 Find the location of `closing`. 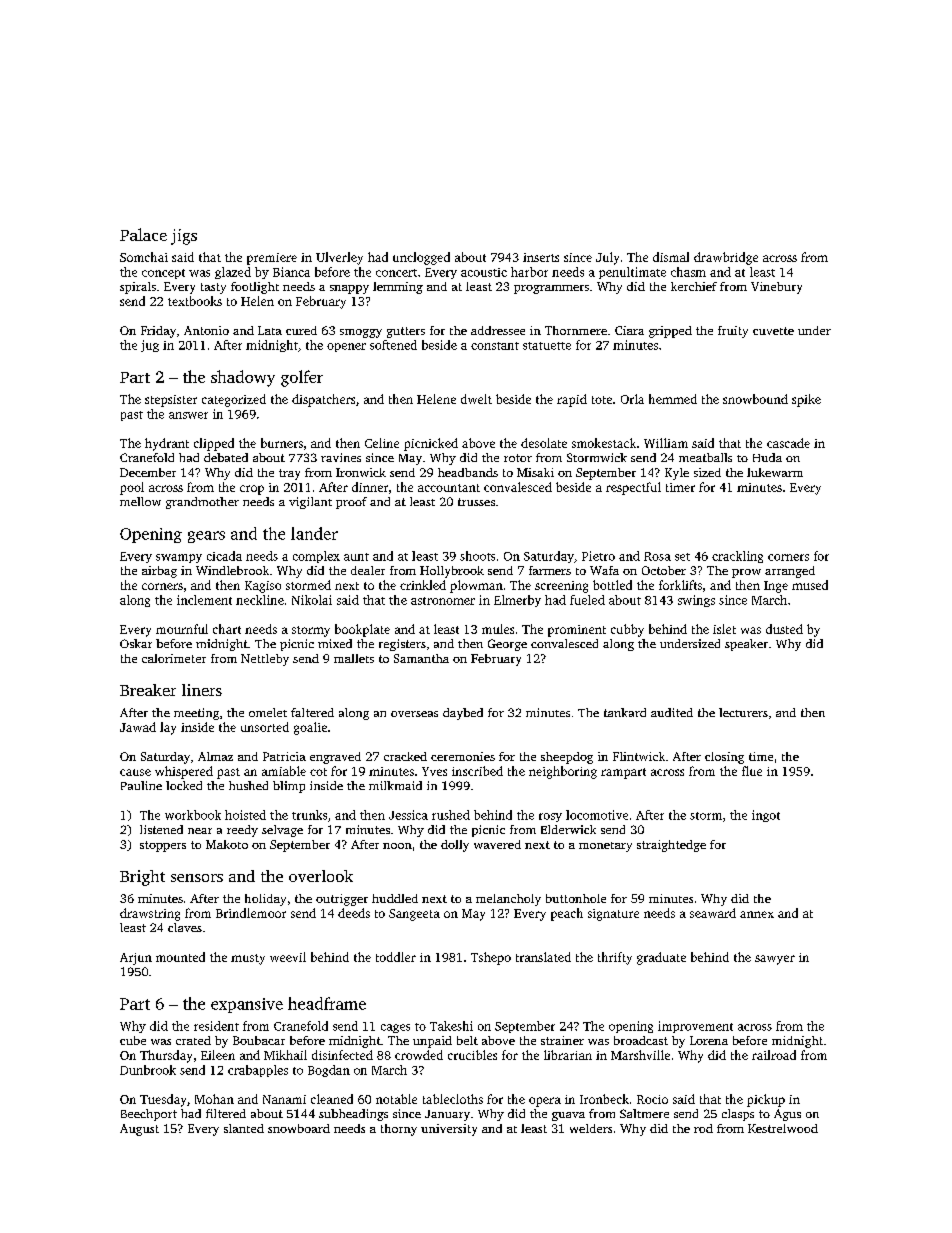

closing is located at coordinates (724, 758).
